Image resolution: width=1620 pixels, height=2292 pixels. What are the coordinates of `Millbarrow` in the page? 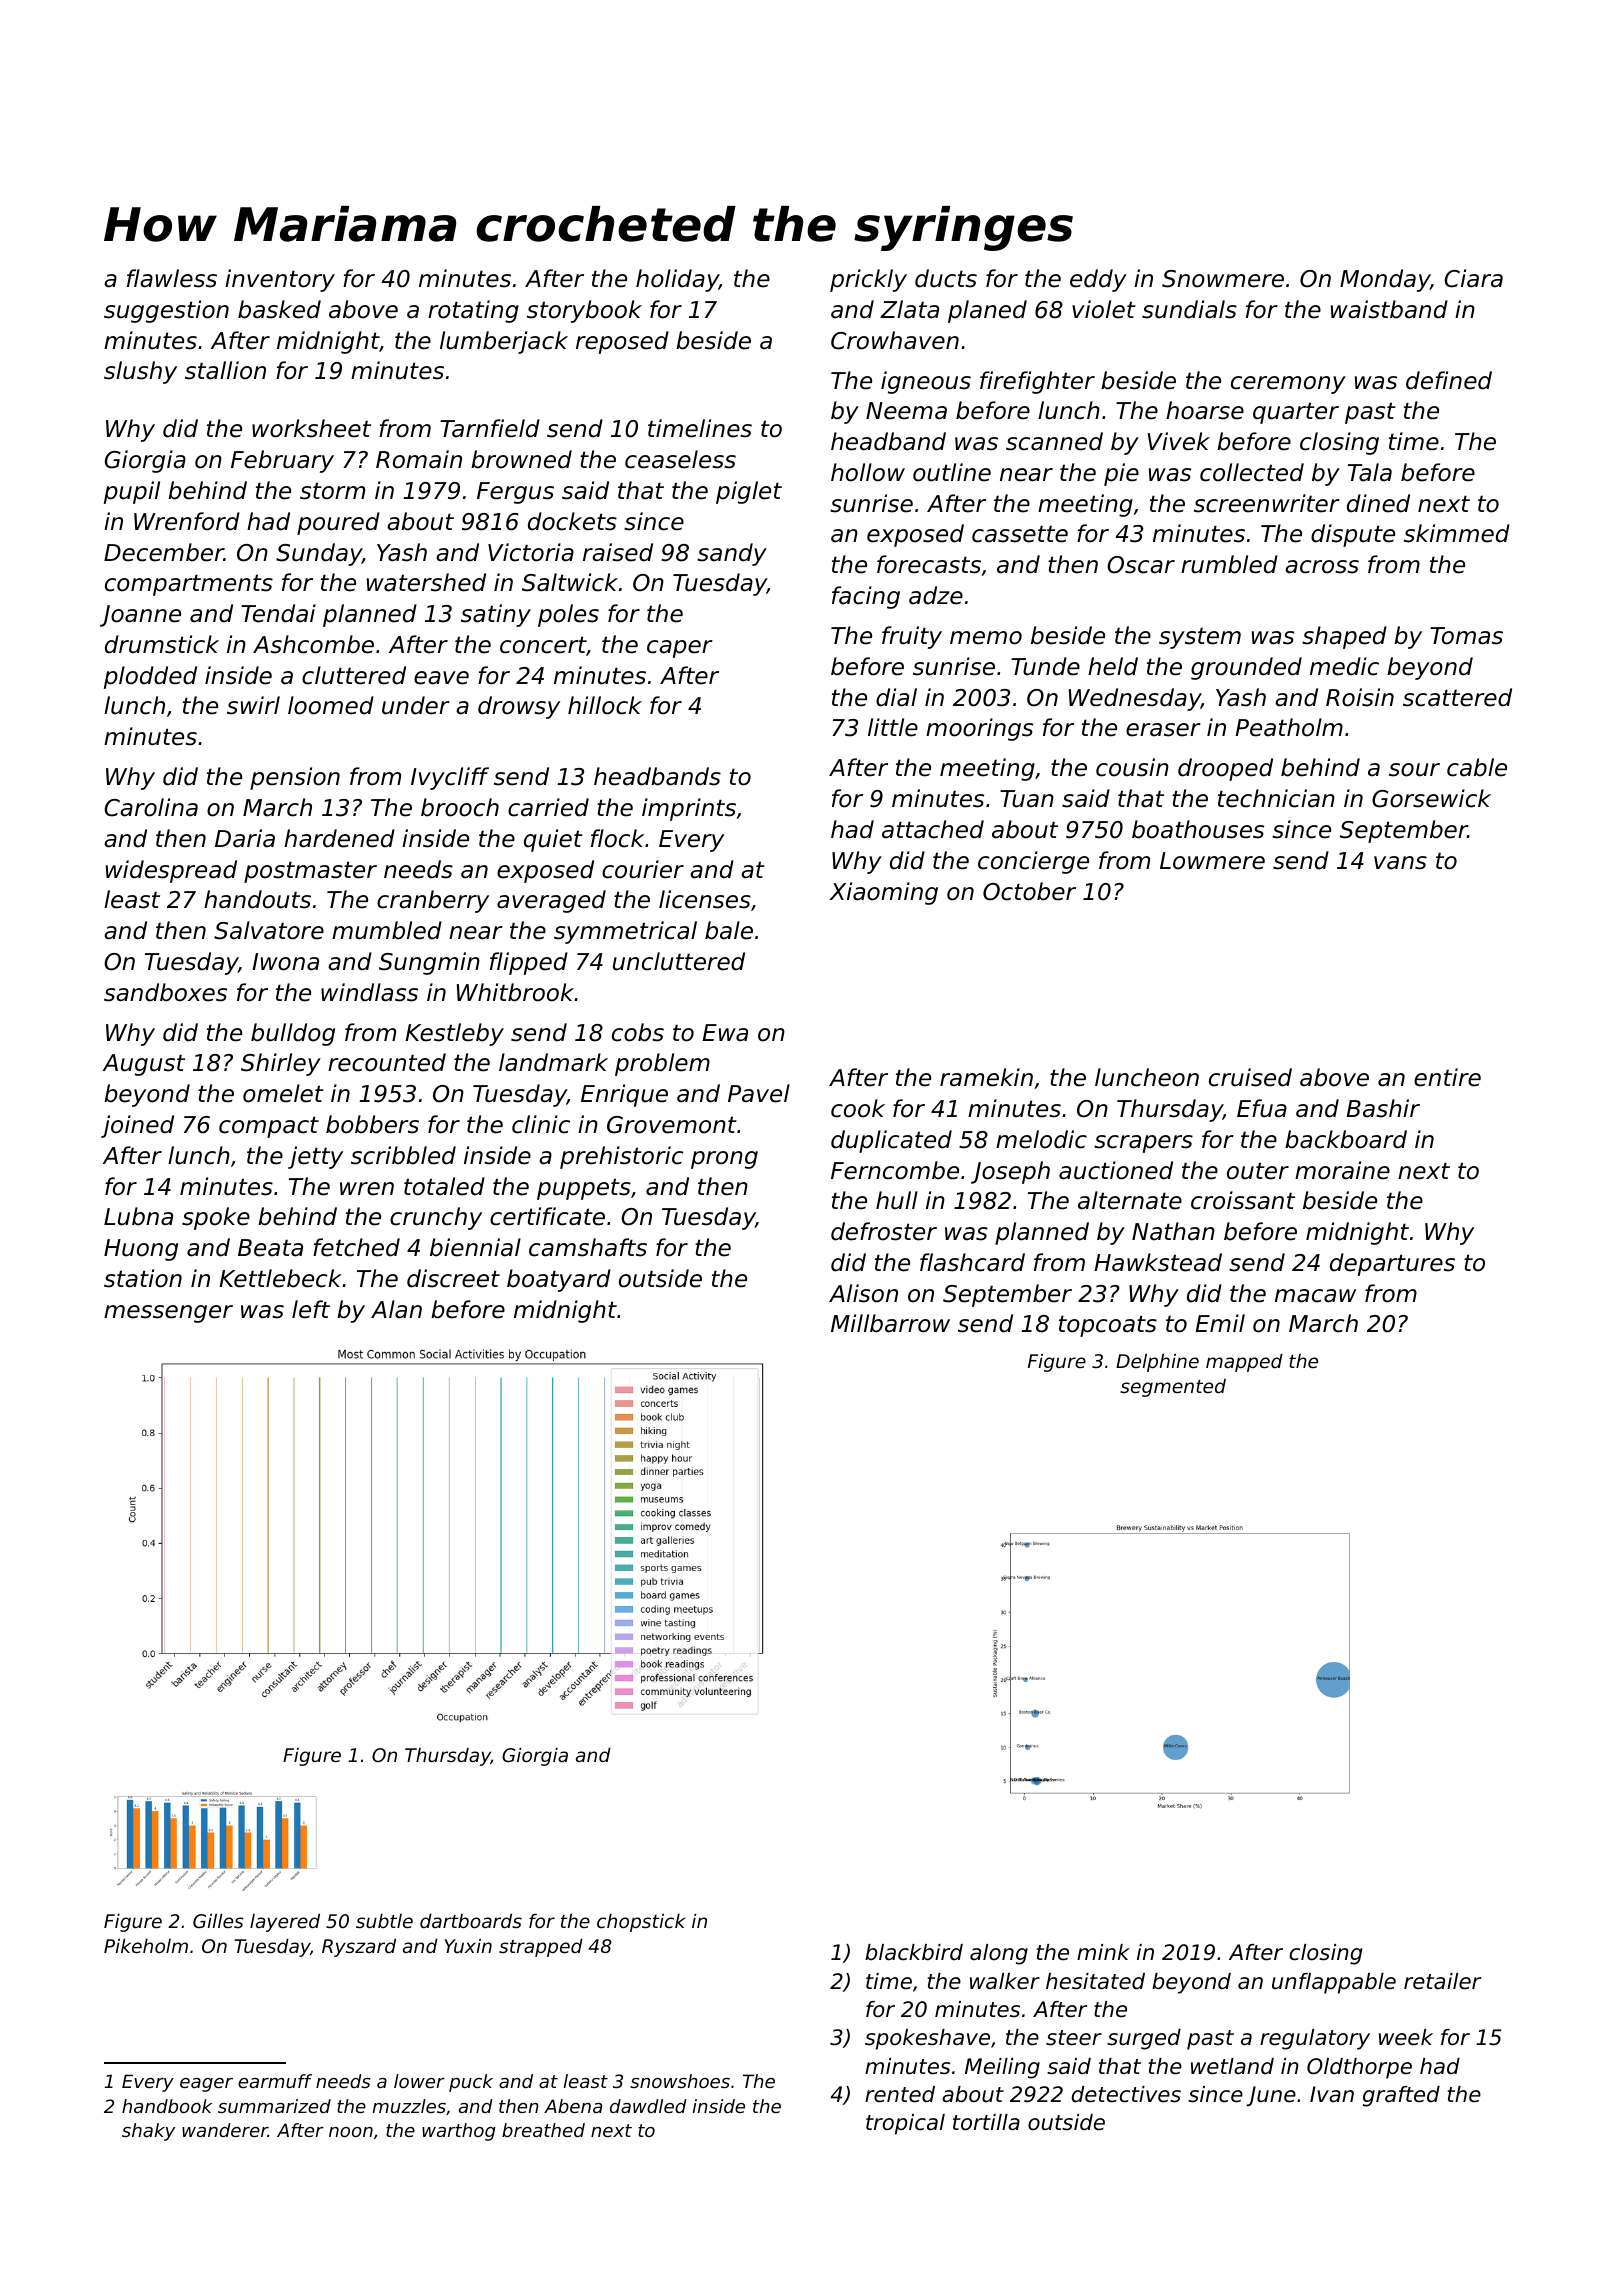 It's located at (890, 1323).
